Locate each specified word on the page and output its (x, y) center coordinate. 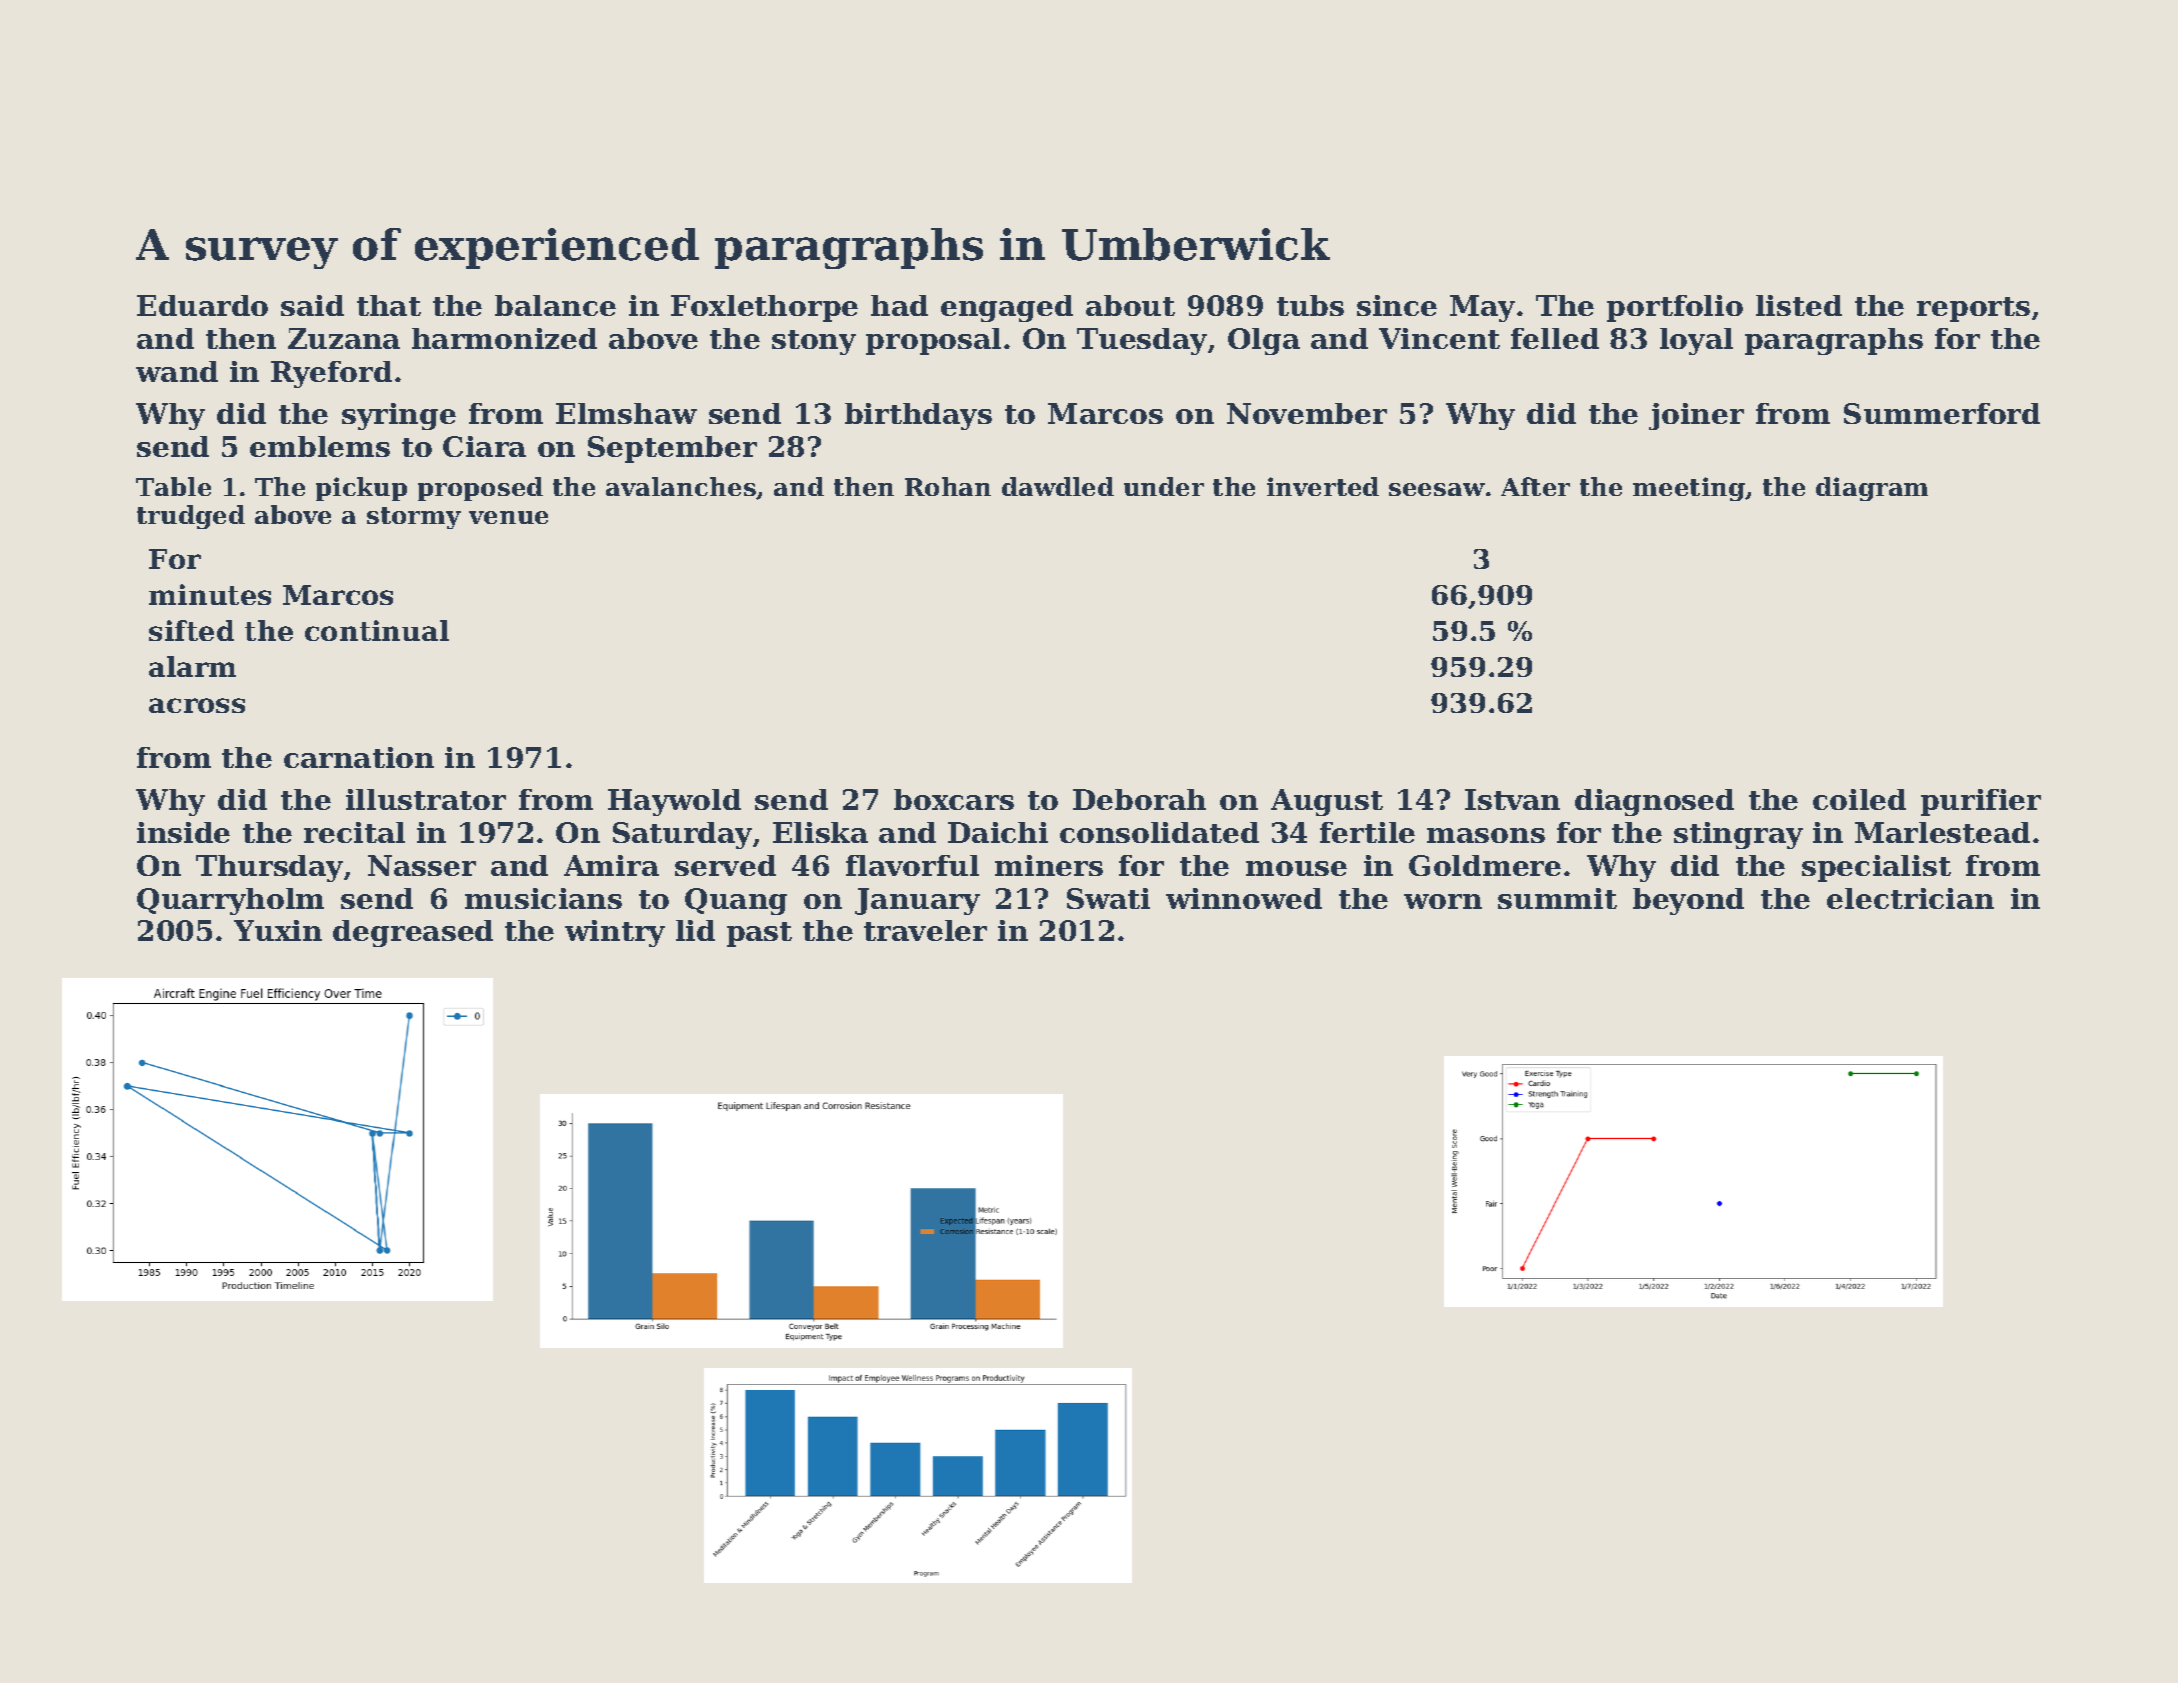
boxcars (954, 799)
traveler (925, 930)
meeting (1689, 489)
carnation (359, 757)
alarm (192, 666)
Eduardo (202, 305)
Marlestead (1942, 832)
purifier (1981, 802)
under (1164, 486)
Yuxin (278, 930)
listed (1799, 305)
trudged (191, 517)
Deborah (1139, 799)
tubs (1310, 305)
